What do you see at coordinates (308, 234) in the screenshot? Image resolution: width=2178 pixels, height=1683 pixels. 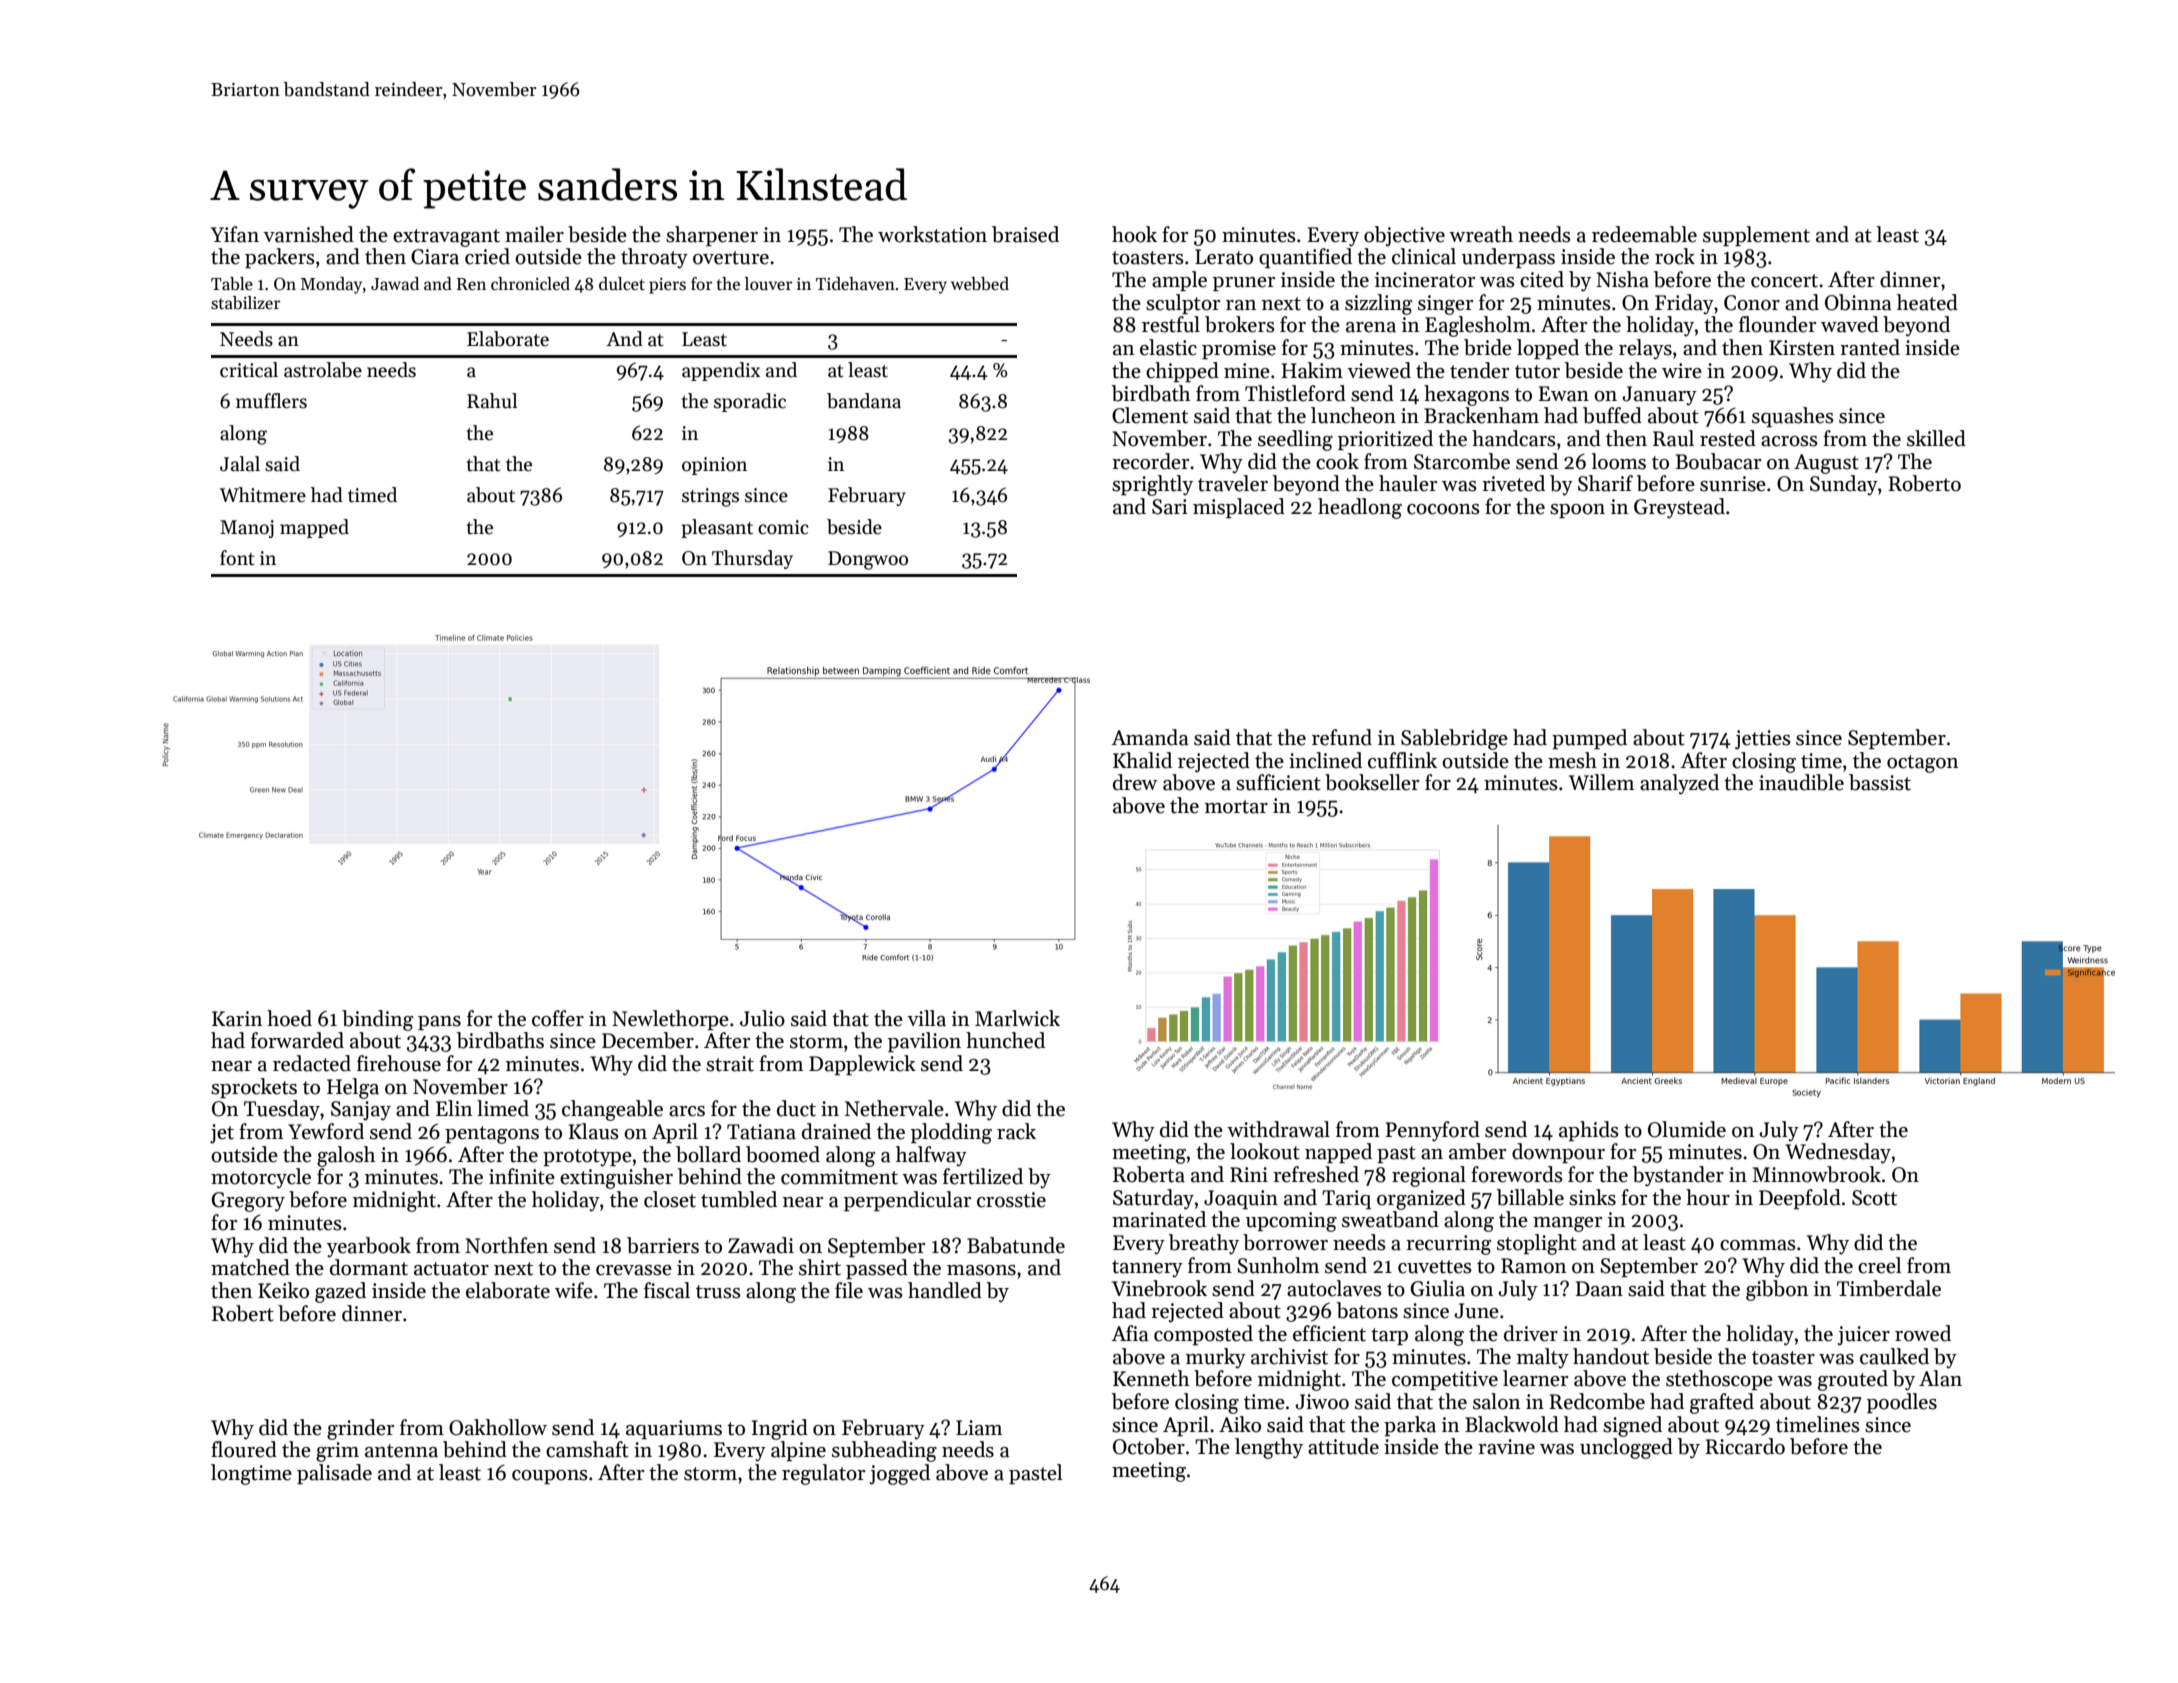 I see `varnished` at bounding box center [308, 234].
